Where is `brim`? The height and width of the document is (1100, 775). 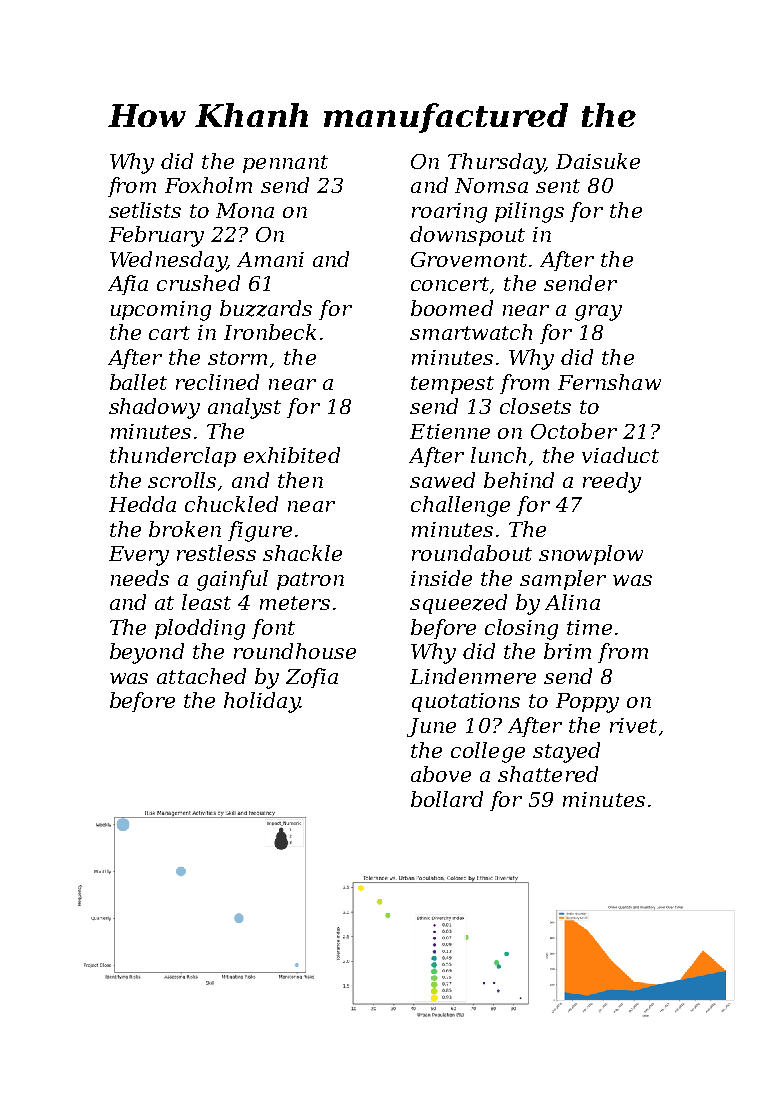 brim is located at coordinates (567, 651).
